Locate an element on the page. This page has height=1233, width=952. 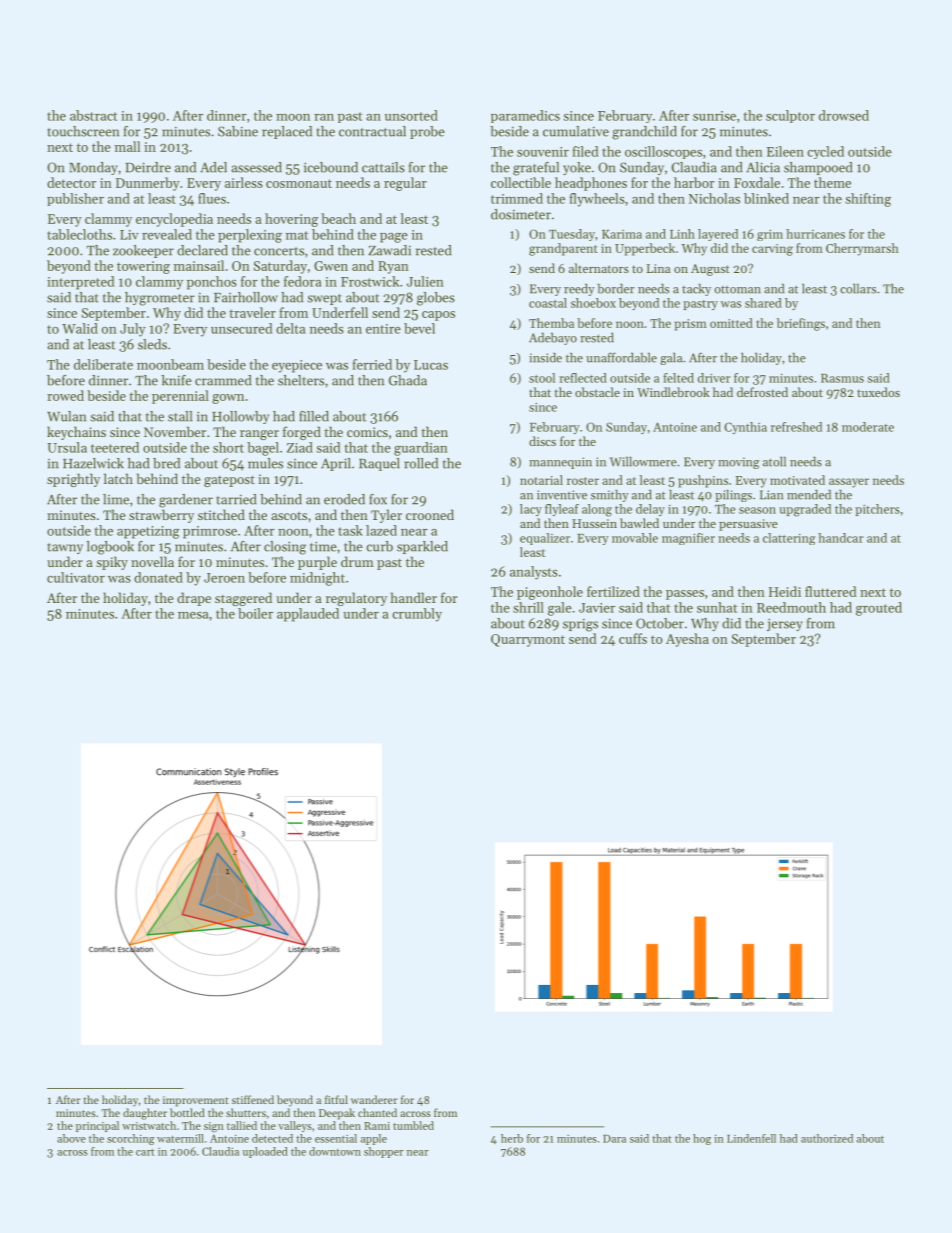
stiffened is located at coordinates (253, 1099).
